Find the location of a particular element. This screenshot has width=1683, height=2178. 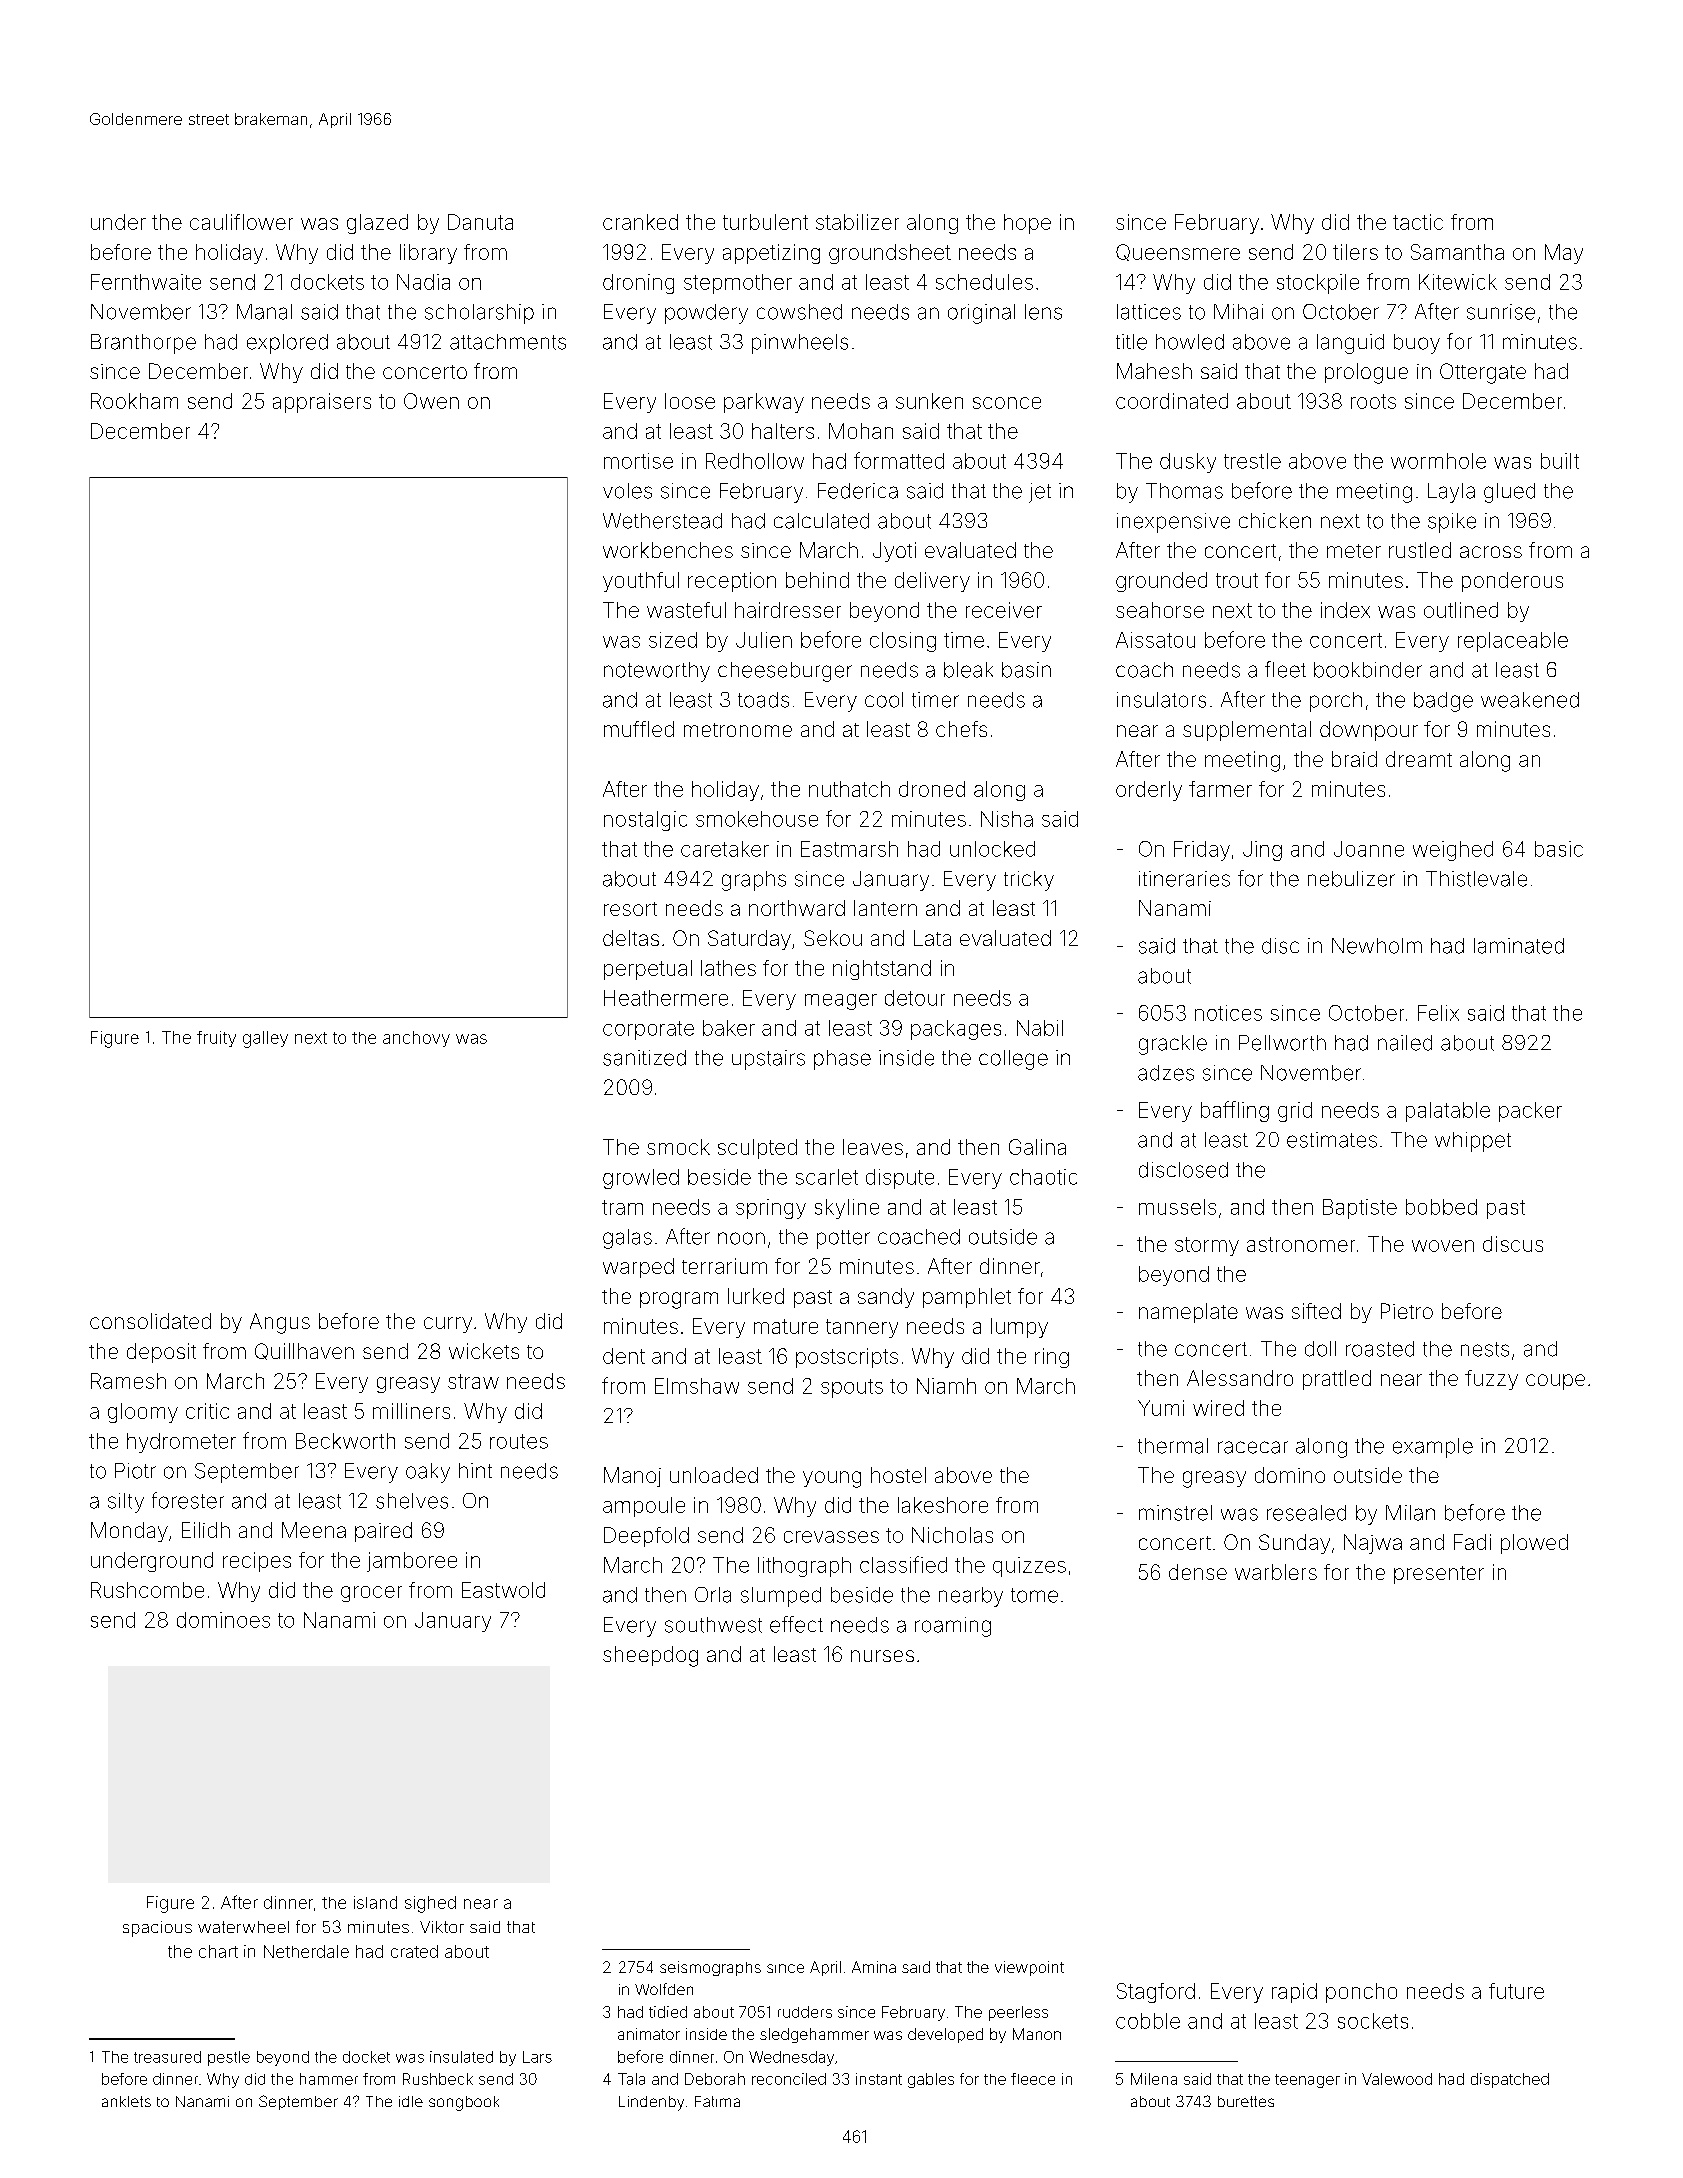

cauliflower is located at coordinates (241, 222).
